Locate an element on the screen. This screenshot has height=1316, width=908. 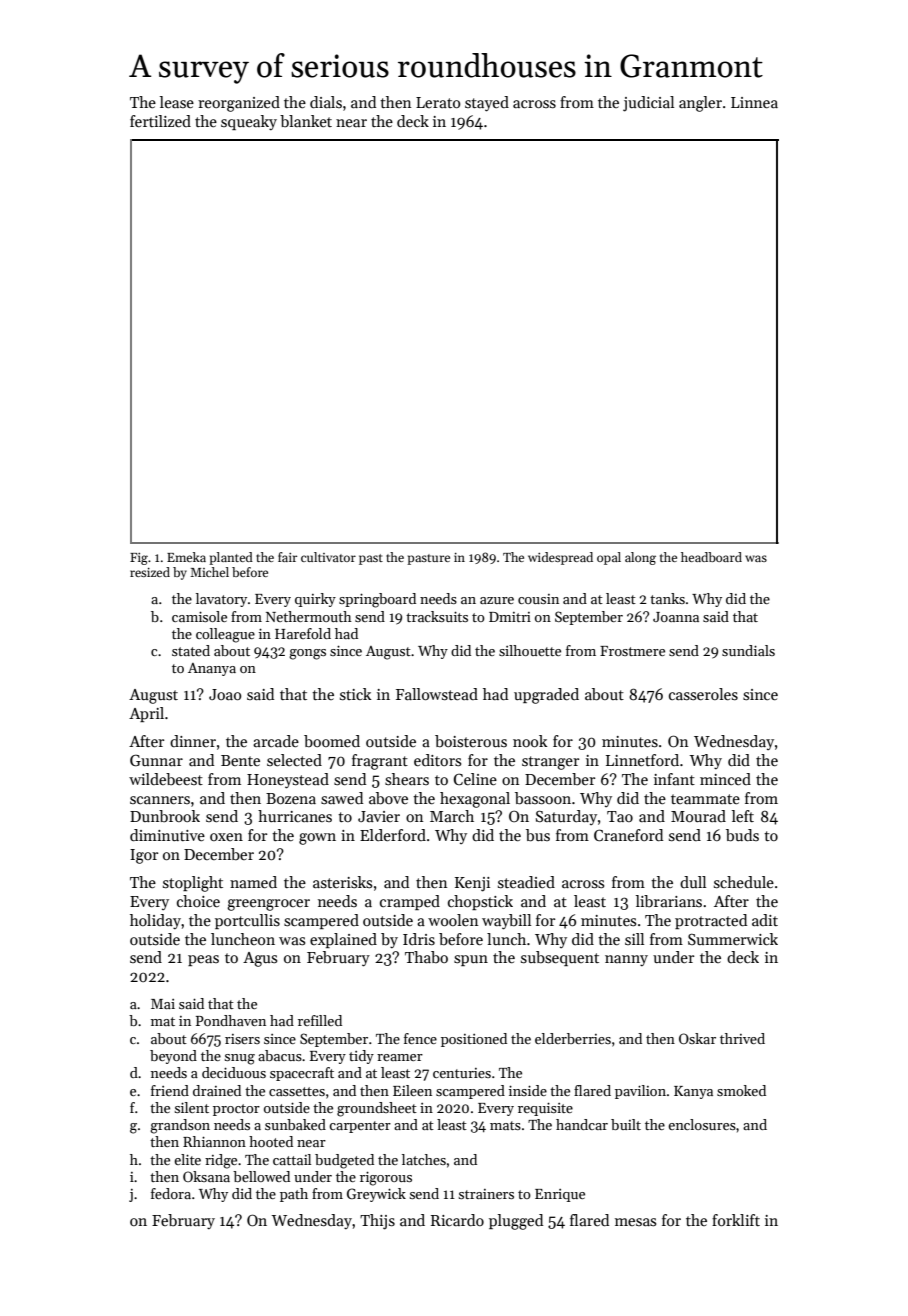
angler is located at coordinates (700, 104).
